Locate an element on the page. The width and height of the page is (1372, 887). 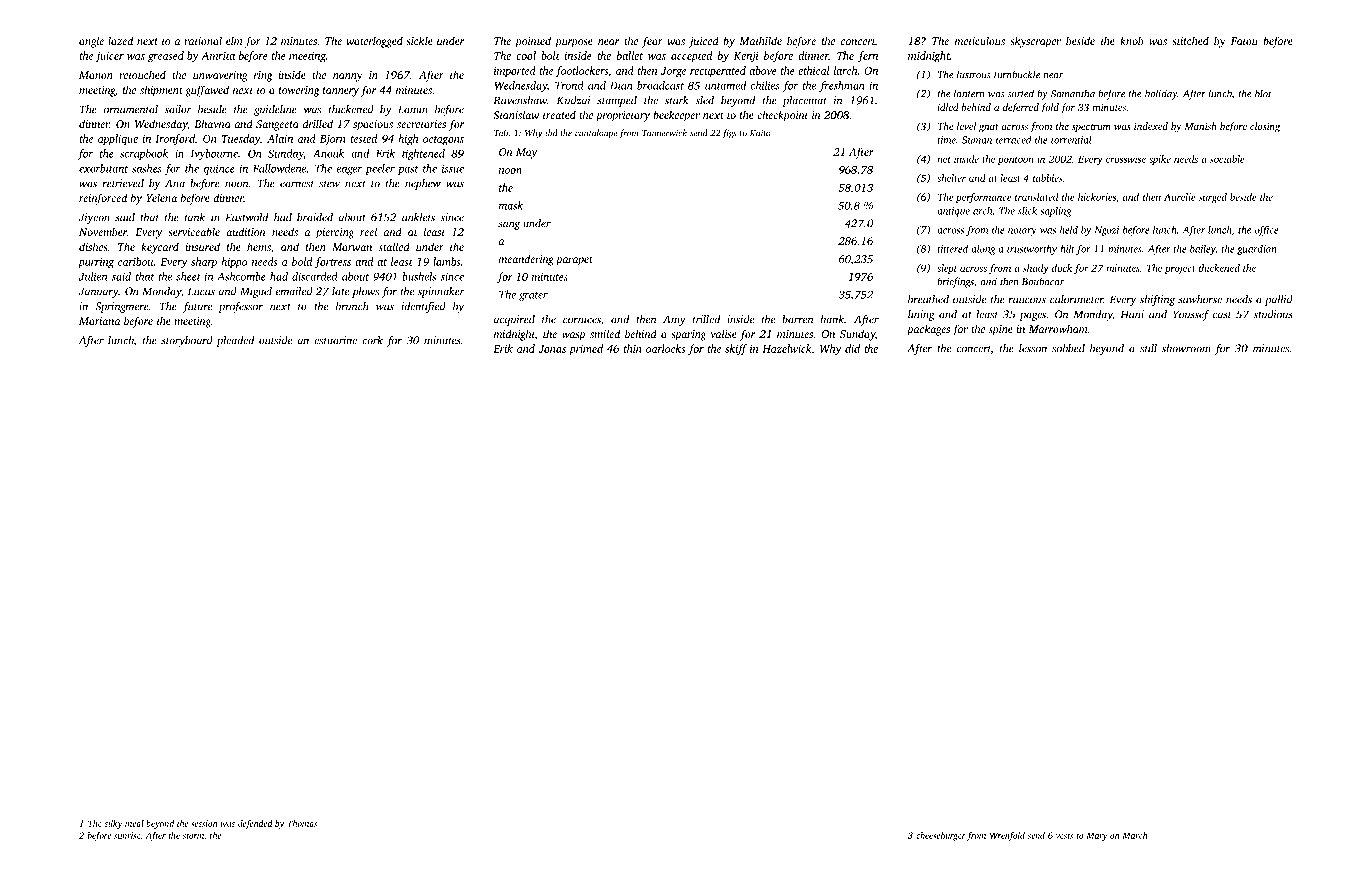
cheeseburger is located at coordinates (941, 836).
